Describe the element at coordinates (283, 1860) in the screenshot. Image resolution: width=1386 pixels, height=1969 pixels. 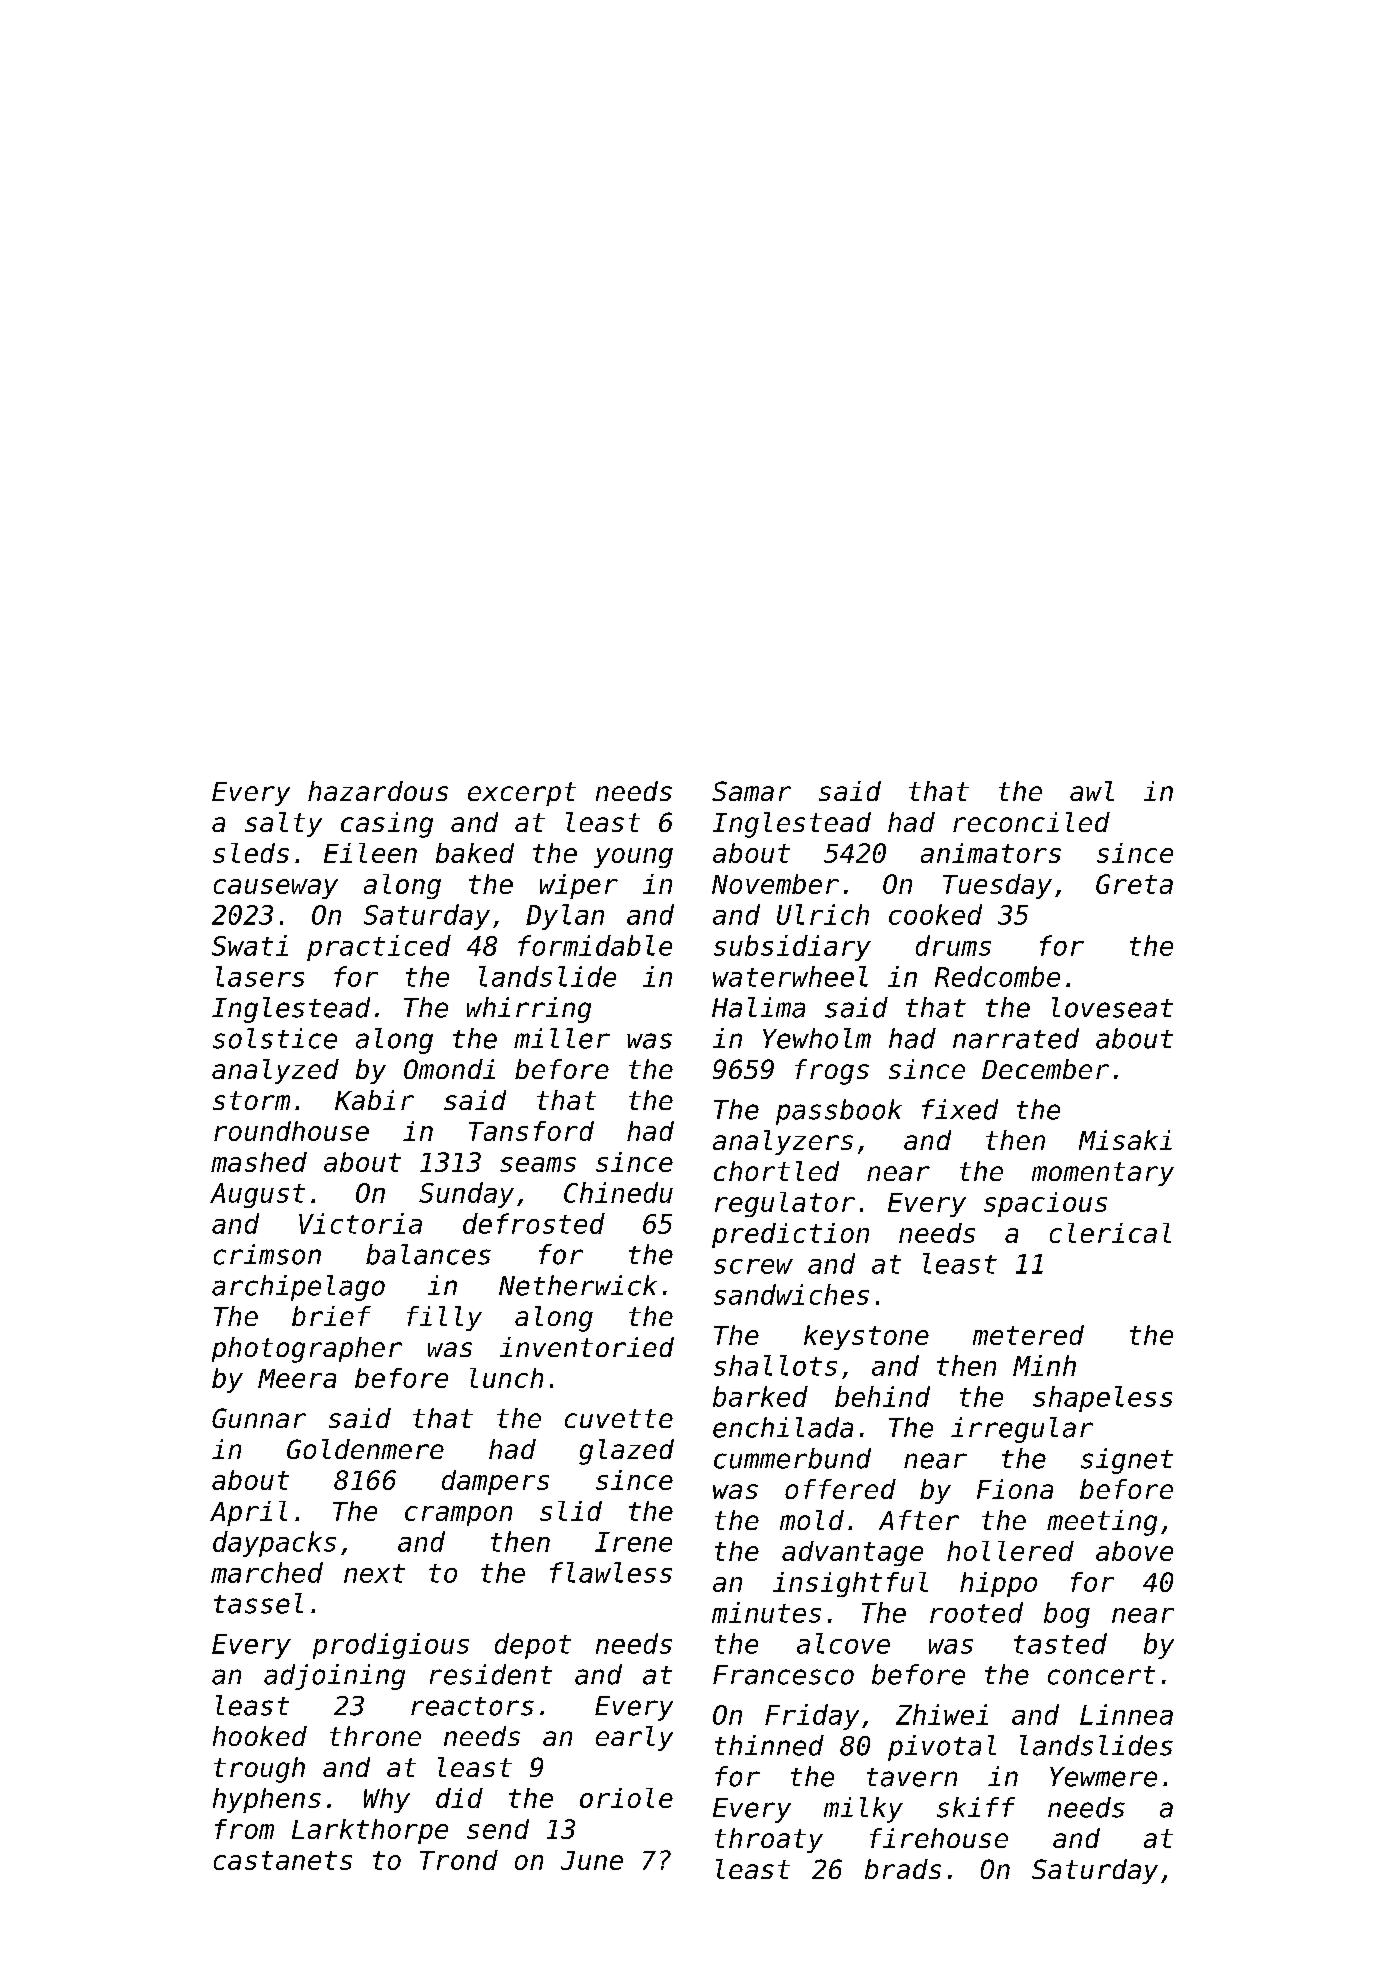
I see `castanets` at that location.
